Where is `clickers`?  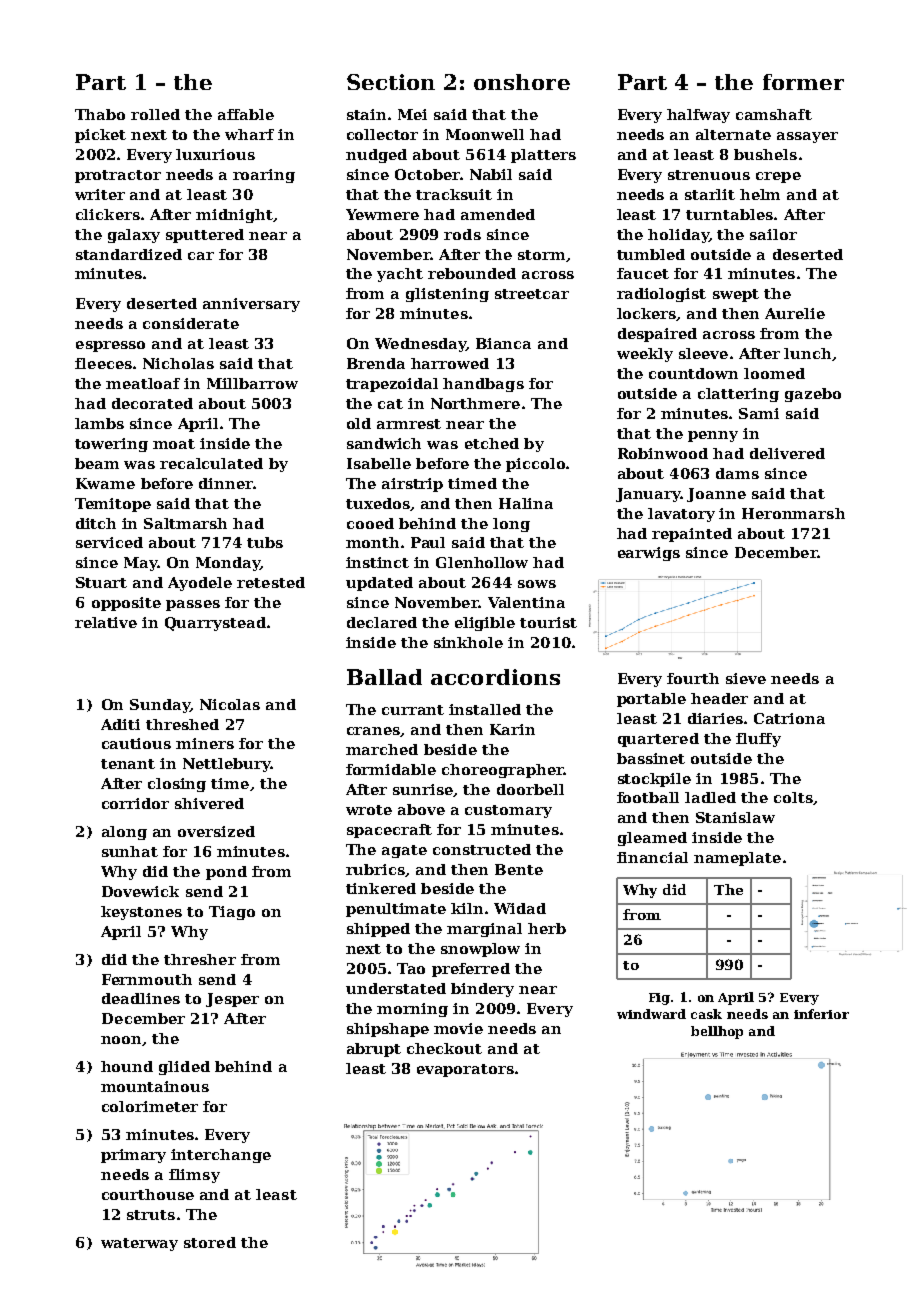 clickers is located at coordinates (108, 214).
